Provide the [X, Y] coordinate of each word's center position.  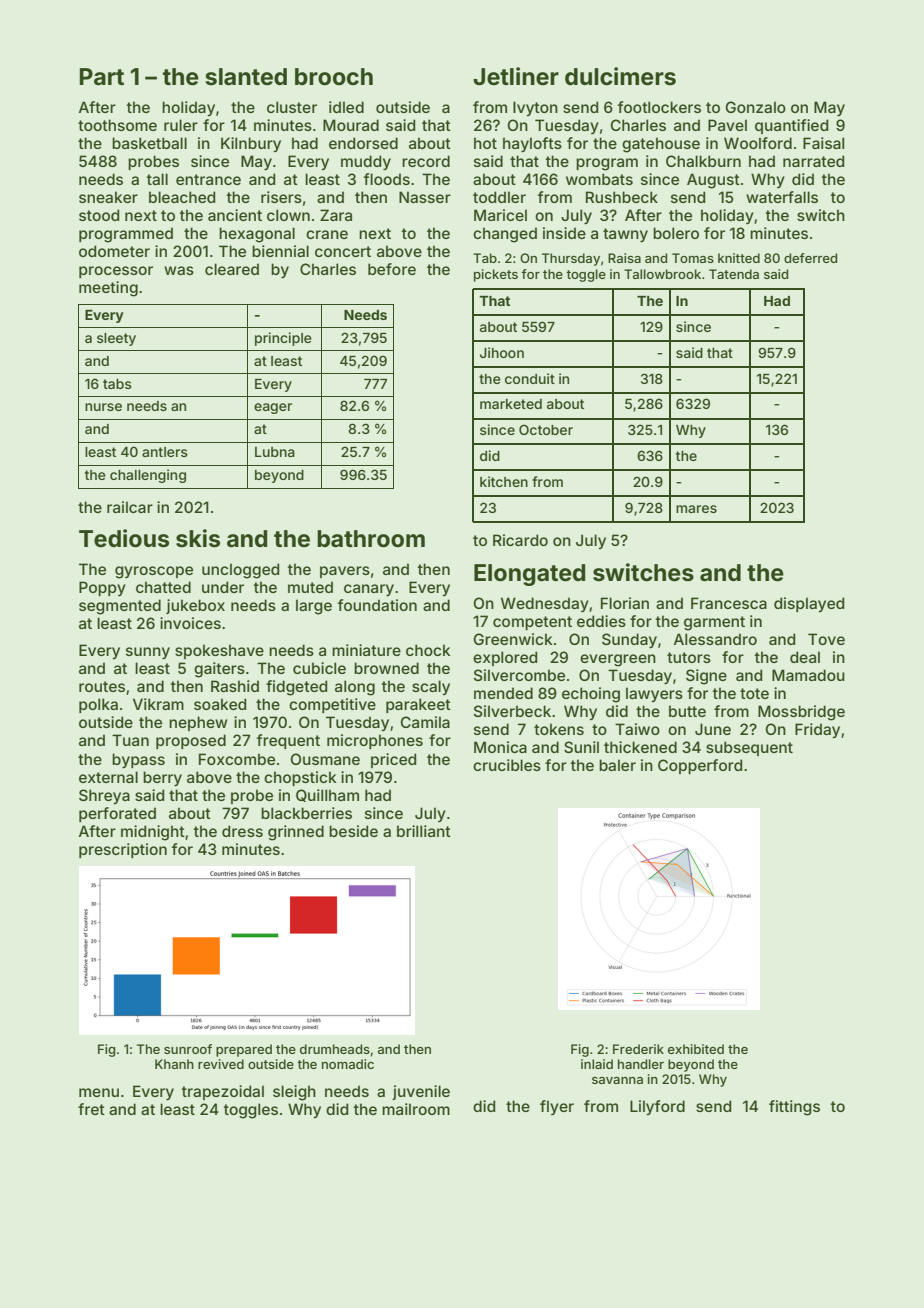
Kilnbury [251, 144]
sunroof [188, 1049]
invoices [190, 623]
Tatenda [734, 274]
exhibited [696, 1049]
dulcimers [620, 76]
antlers [165, 452]
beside [353, 831]
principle [283, 339]
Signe [706, 677]
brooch [334, 77]
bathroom [371, 539]
